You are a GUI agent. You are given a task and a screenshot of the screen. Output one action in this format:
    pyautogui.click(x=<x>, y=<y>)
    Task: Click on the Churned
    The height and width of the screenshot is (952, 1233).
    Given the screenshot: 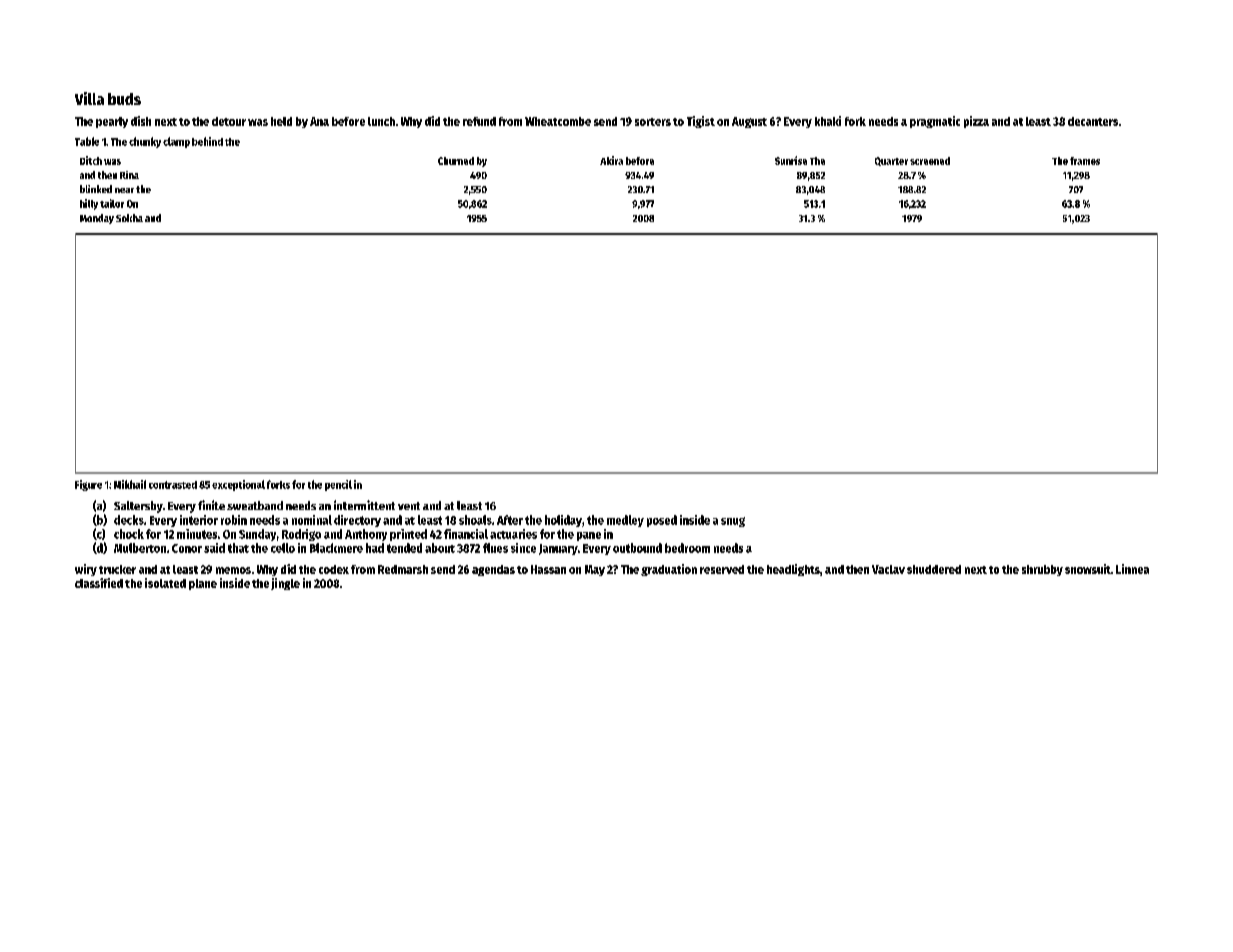 What is the action you would take?
    pyautogui.click(x=456, y=161)
